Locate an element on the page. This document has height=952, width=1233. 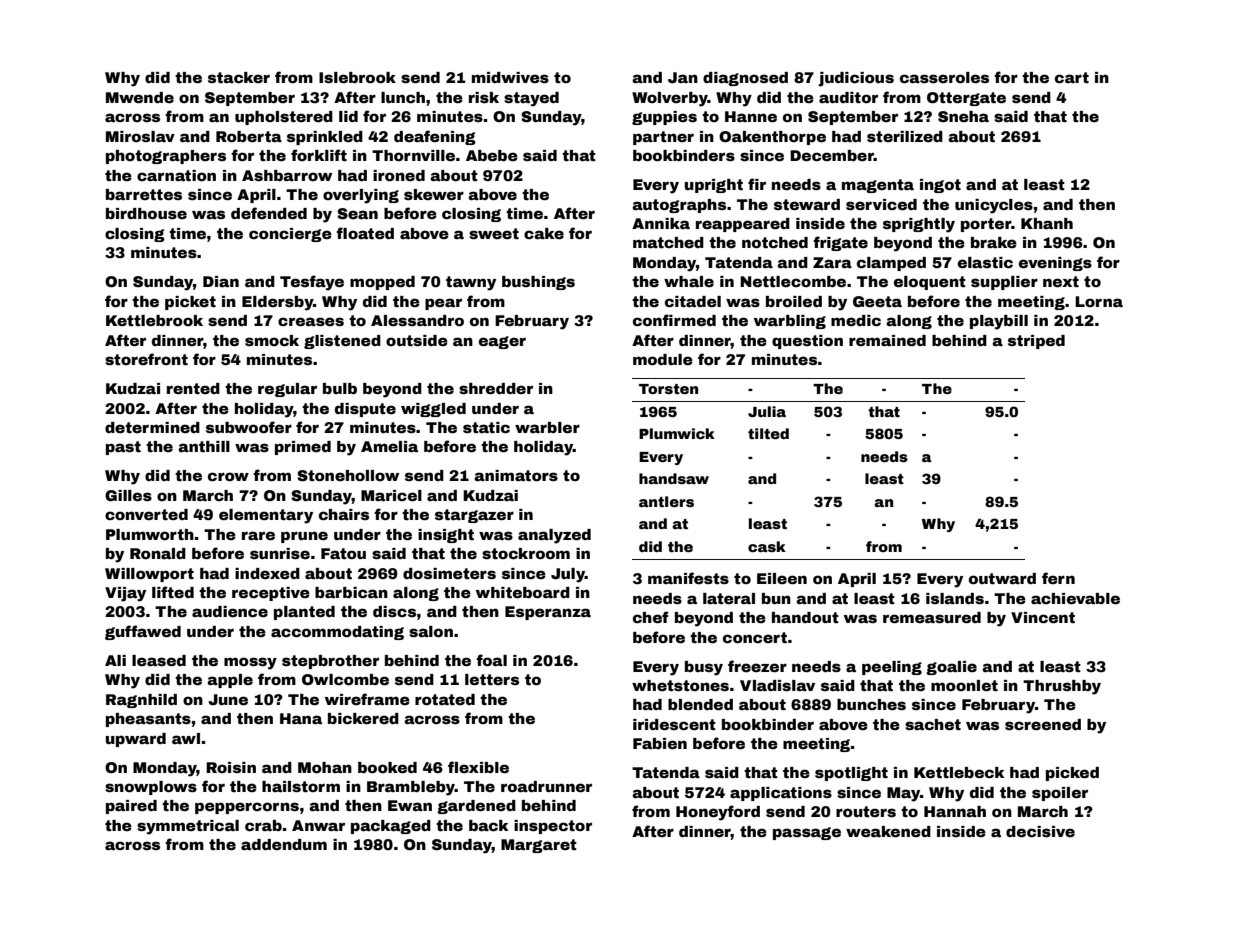
cart is located at coordinates (1072, 77).
